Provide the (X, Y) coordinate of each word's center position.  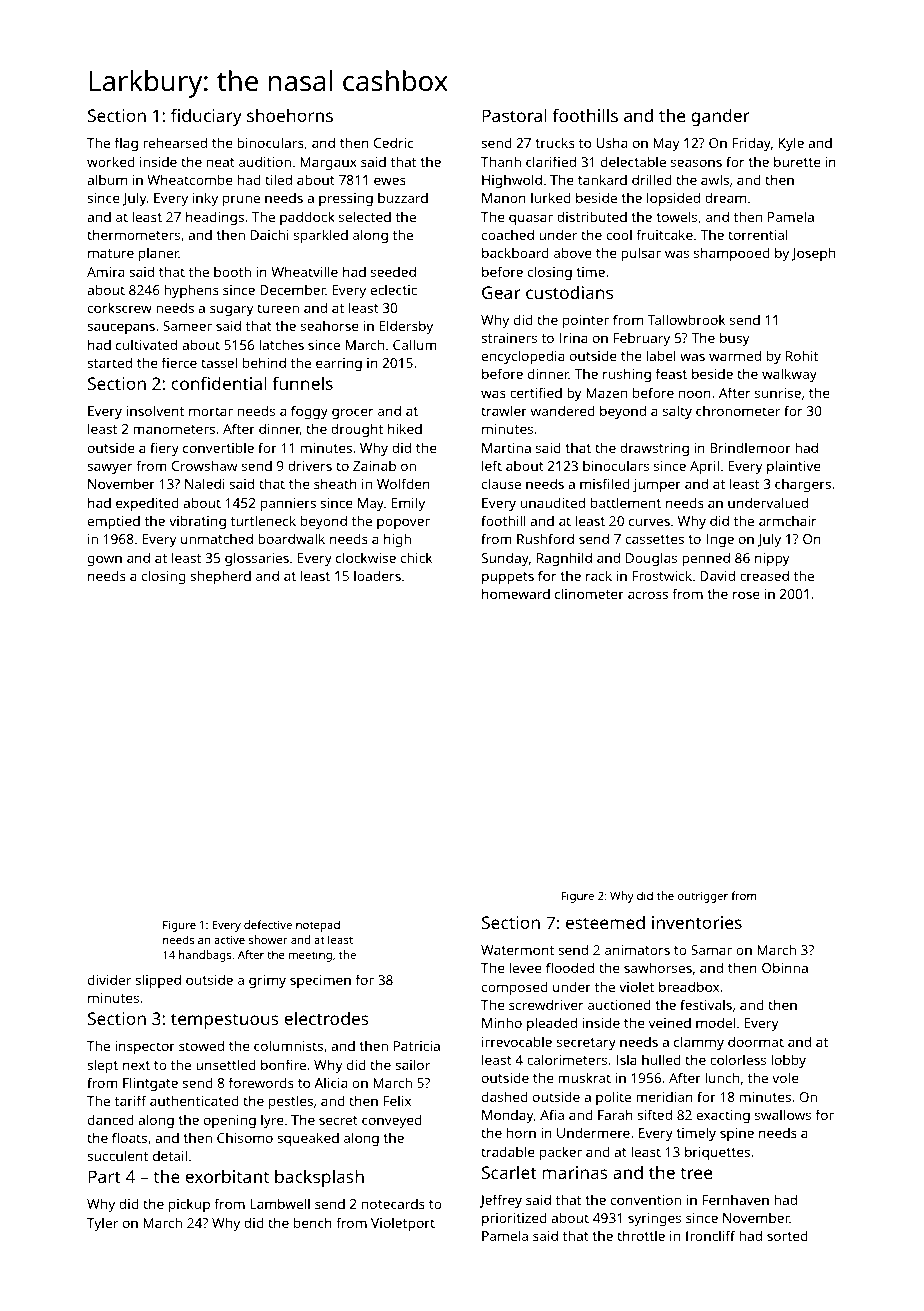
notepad (318, 926)
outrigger (703, 897)
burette (797, 161)
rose (746, 595)
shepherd (220, 577)
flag (126, 144)
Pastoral (514, 115)
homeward (516, 593)
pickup (189, 1205)
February (642, 339)
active (229, 939)
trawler (504, 410)
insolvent (155, 410)
